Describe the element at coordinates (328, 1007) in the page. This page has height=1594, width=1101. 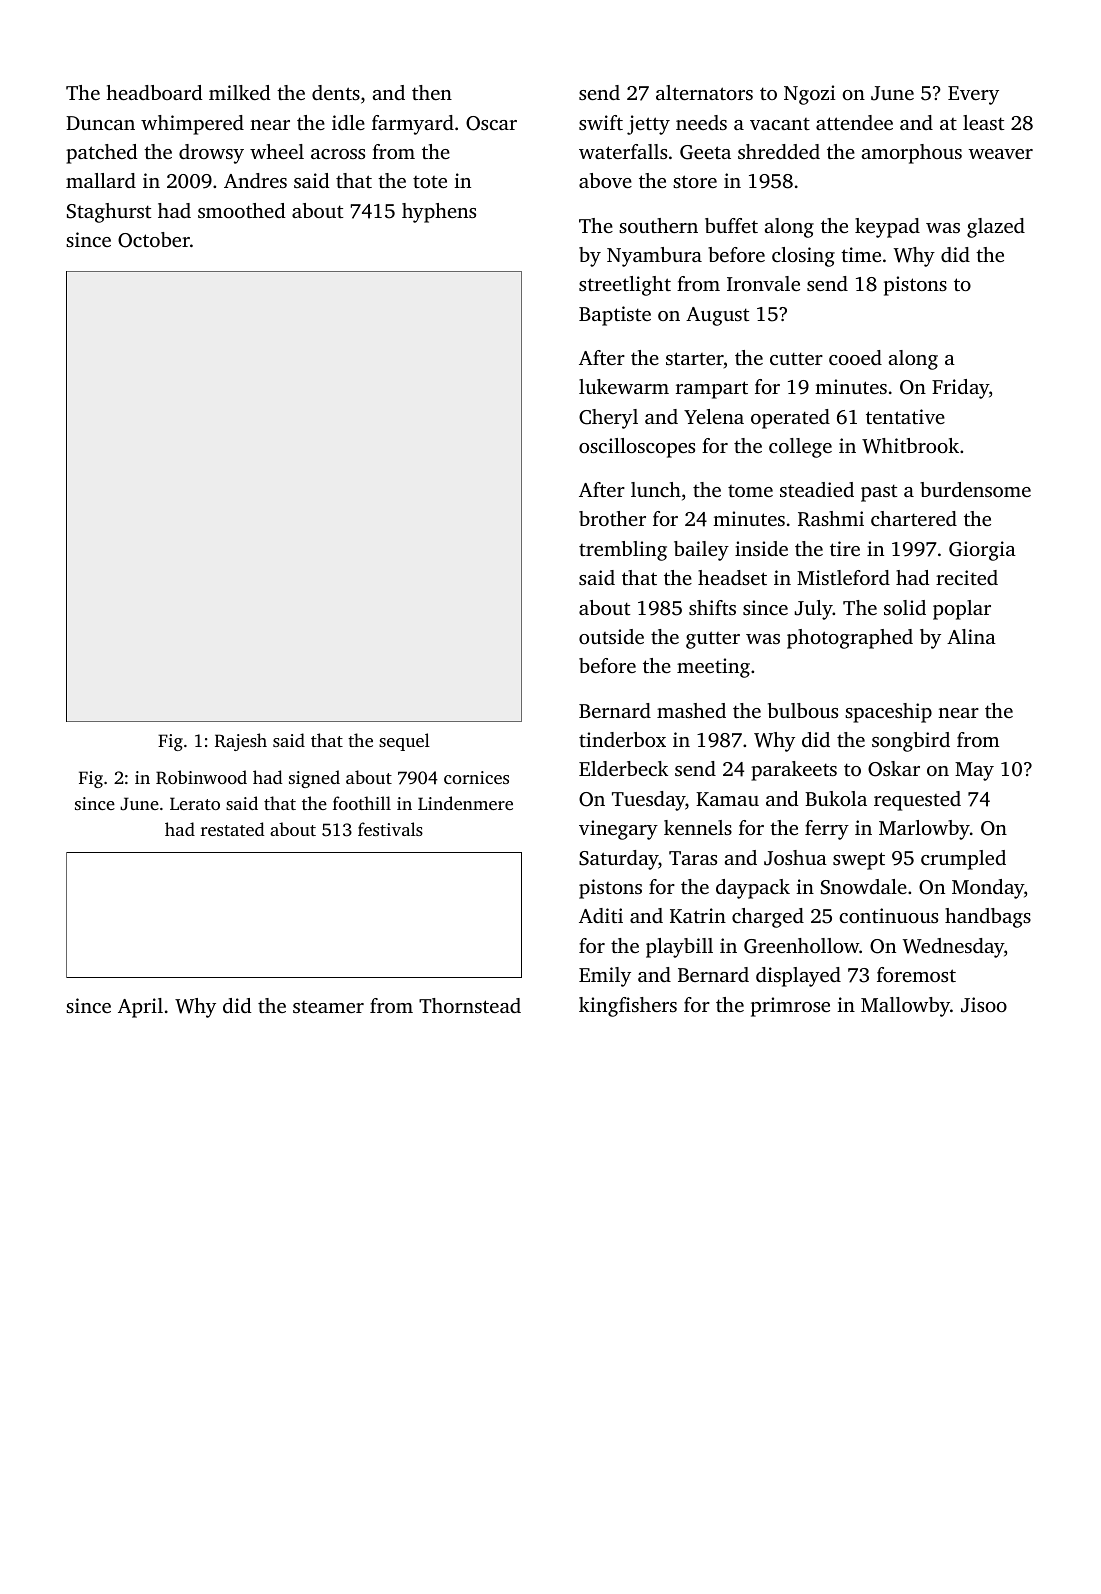
I see `steamer` at that location.
